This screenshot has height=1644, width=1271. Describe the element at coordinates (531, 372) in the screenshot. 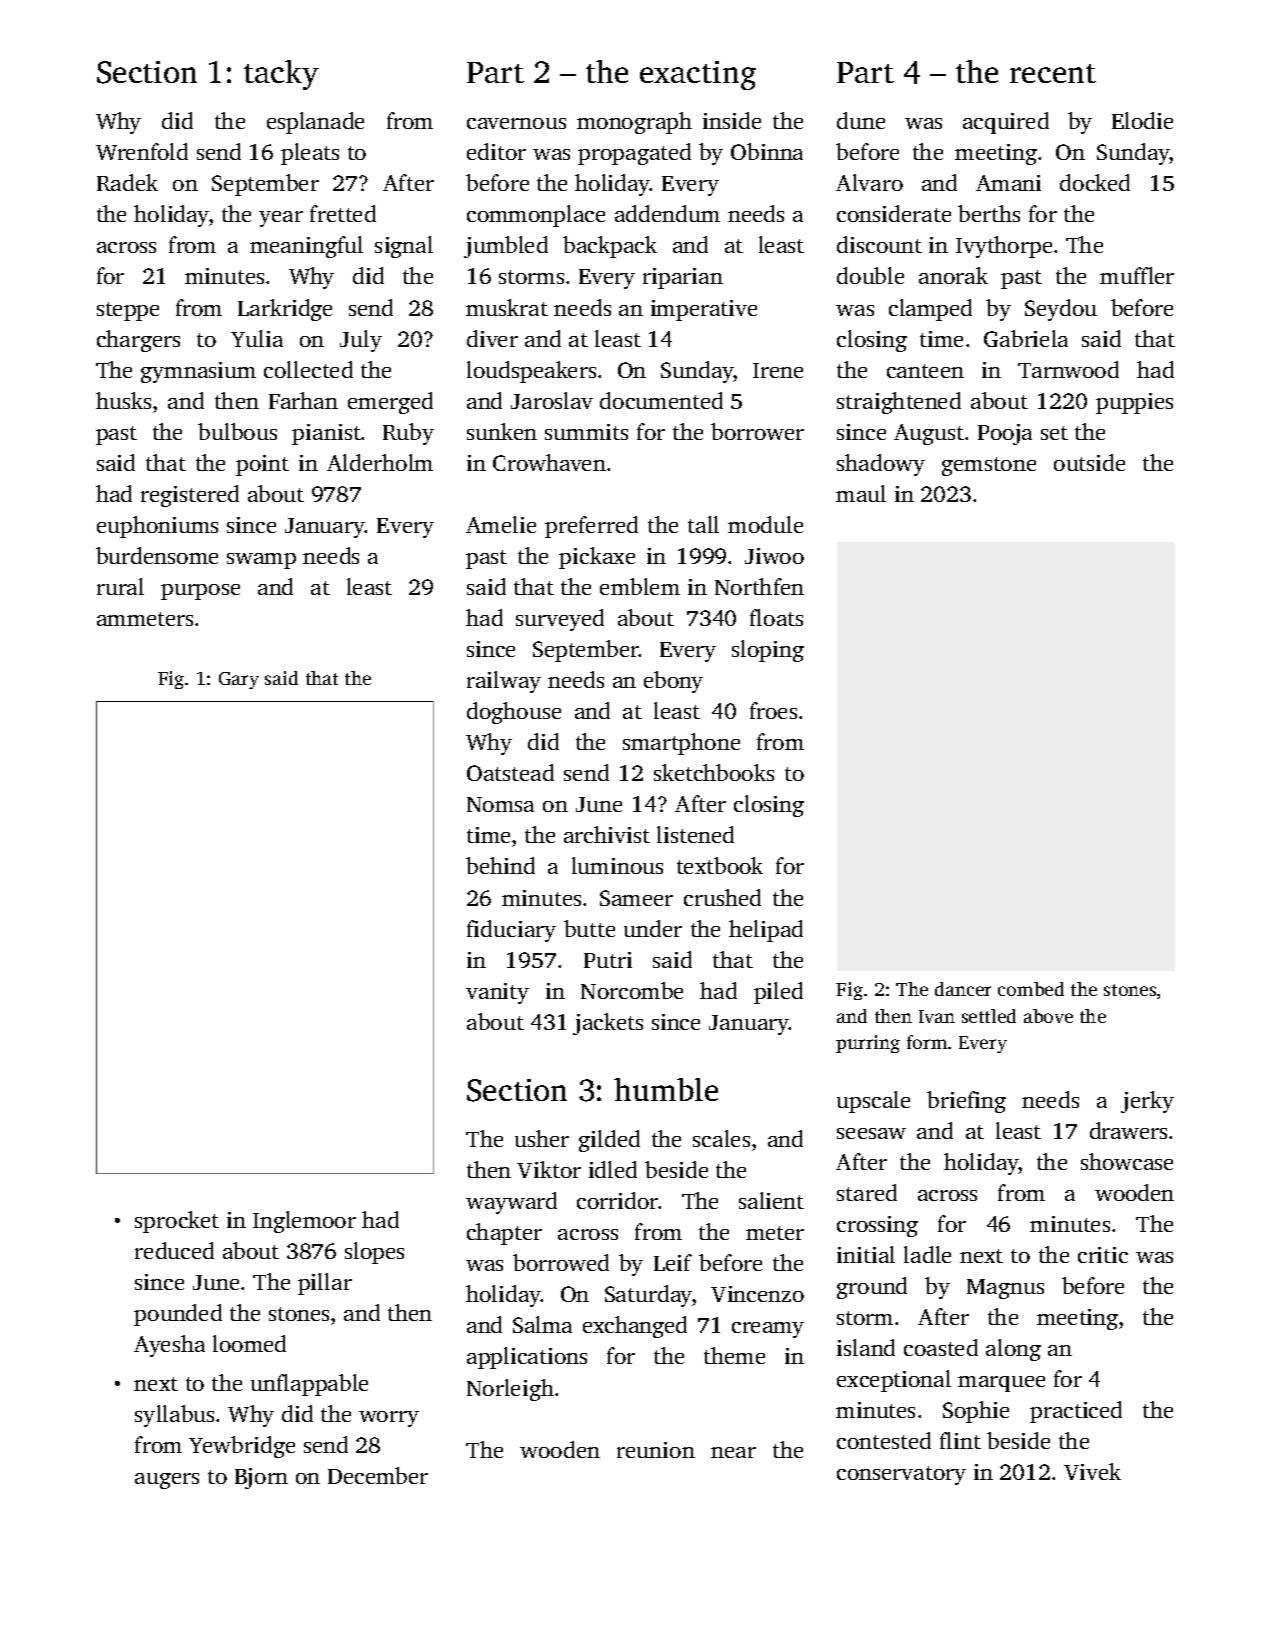

I see `loudspeakers` at that location.
